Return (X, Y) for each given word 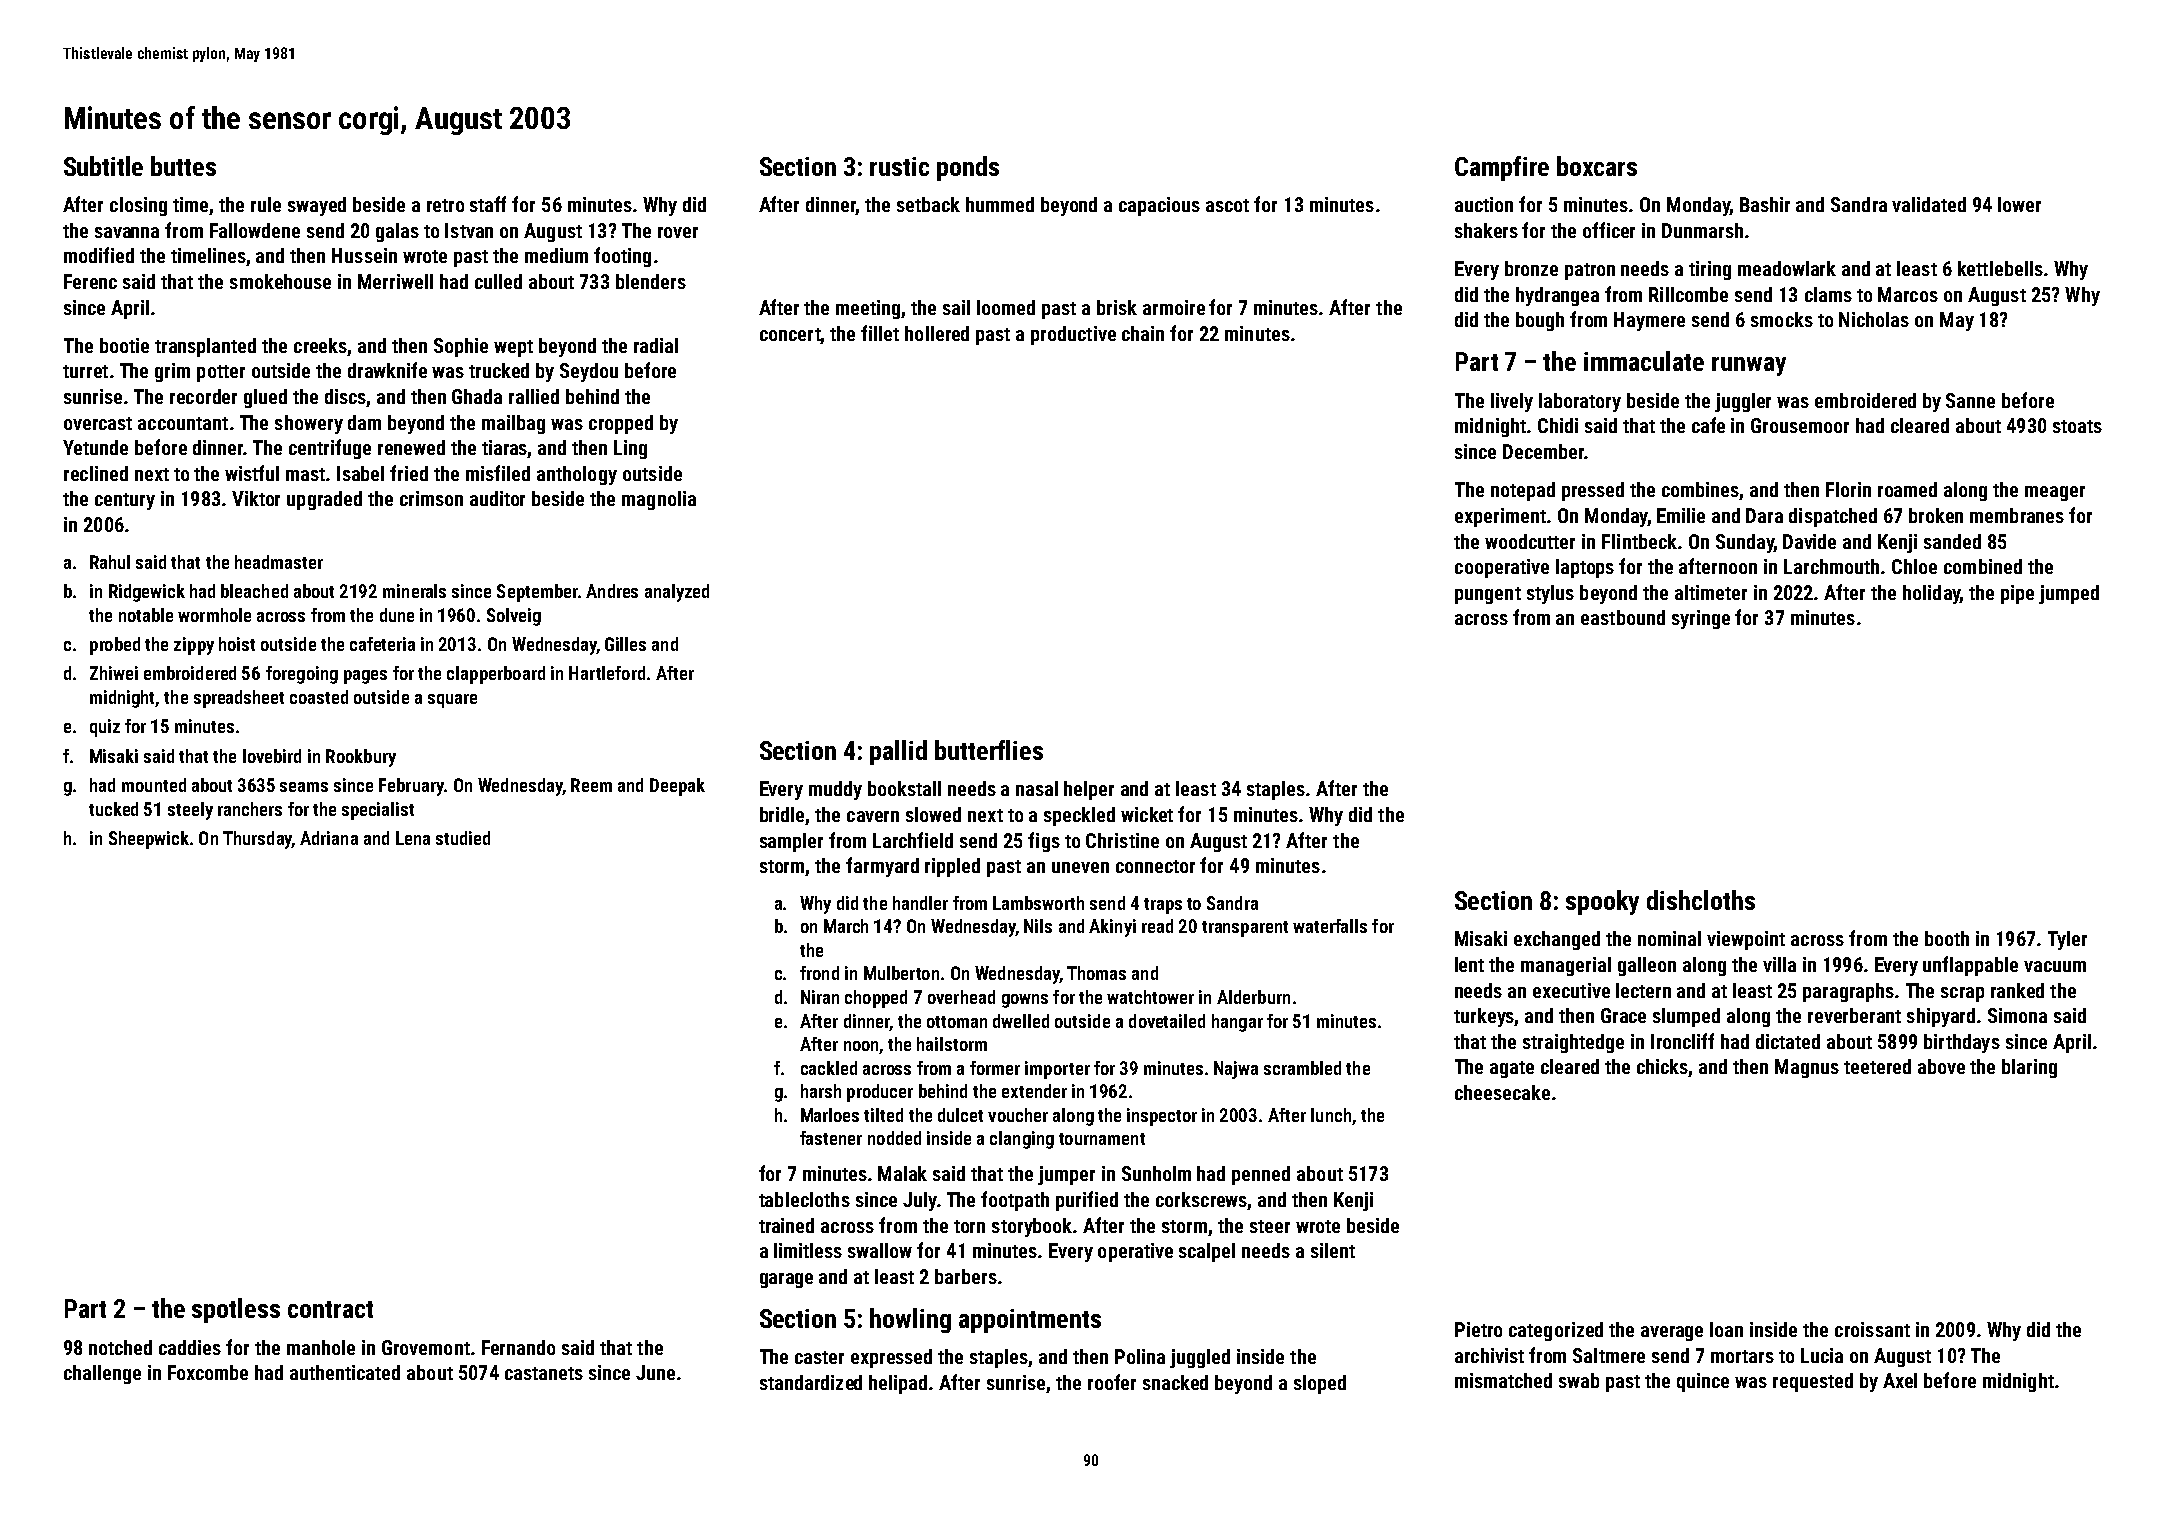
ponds (968, 168)
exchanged (1557, 940)
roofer (1112, 1382)
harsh (821, 1091)
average (1672, 1333)
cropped (621, 424)
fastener (831, 1138)
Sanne (1970, 400)
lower (2019, 204)
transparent (1245, 929)
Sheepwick (149, 840)
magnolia (659, 500)
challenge (102, 1374)
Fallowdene (255, 230)
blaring (2029, 1068)
